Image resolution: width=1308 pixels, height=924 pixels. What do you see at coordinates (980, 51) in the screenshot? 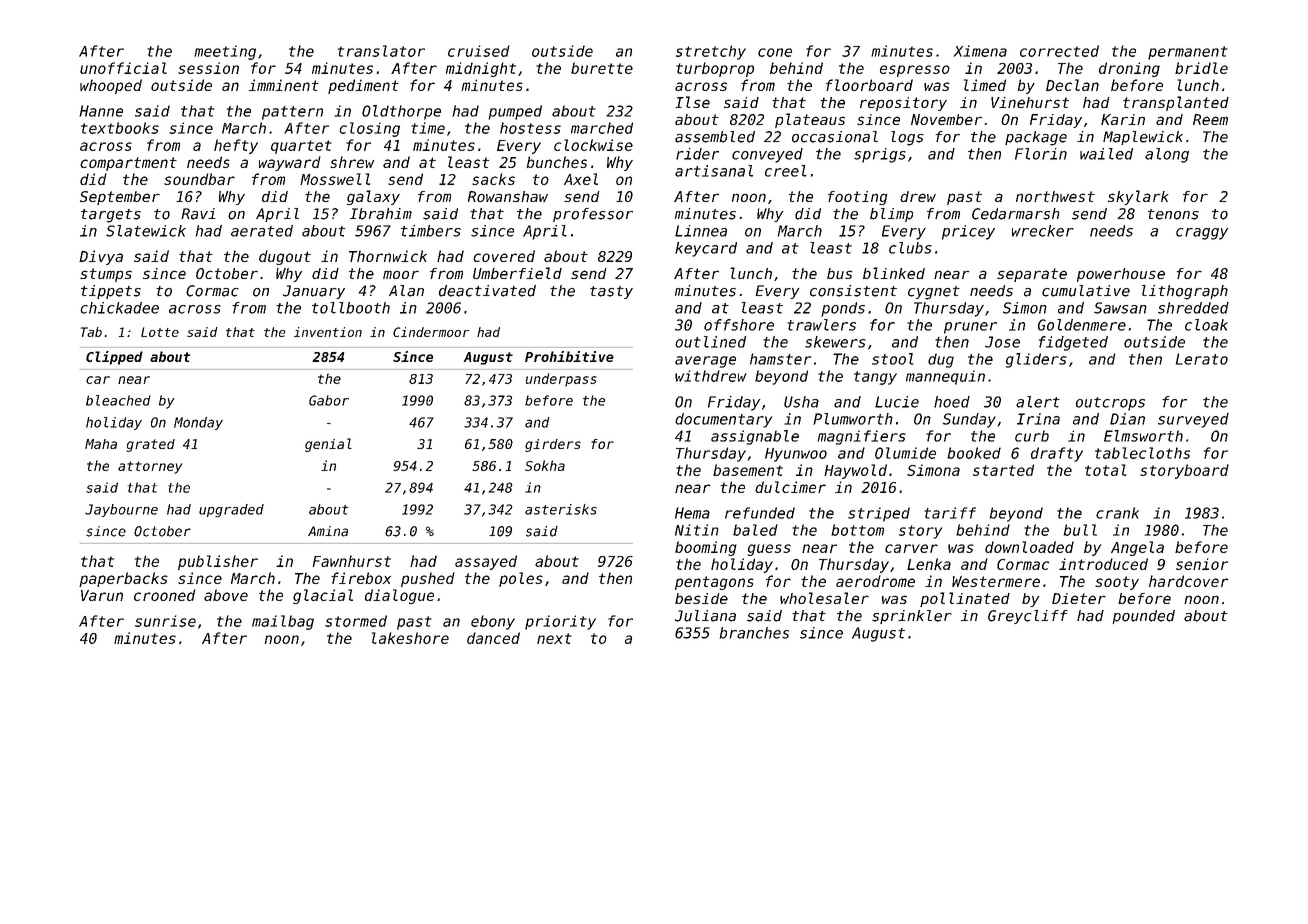
I see `Ximena` at bounding box center [980, 51].
